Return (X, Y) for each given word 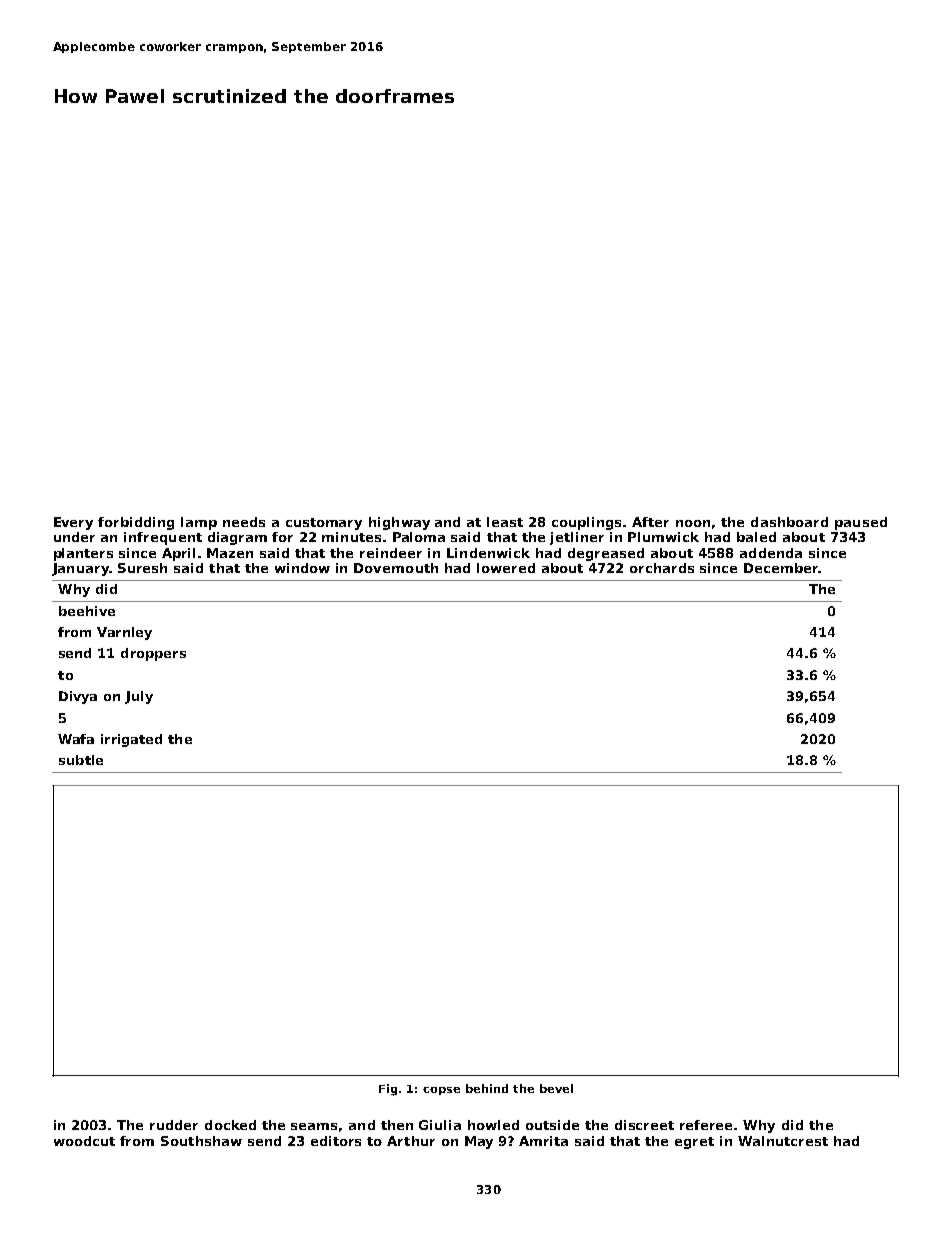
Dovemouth (396, 568)
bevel (556, 1088)
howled (493, 1125)
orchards (662, 568)
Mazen (230, 553)
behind (487, 1088)
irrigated (131, 740)
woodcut (84, 1141)
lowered (506, 568)
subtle (81, 760)
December (781, 568)
